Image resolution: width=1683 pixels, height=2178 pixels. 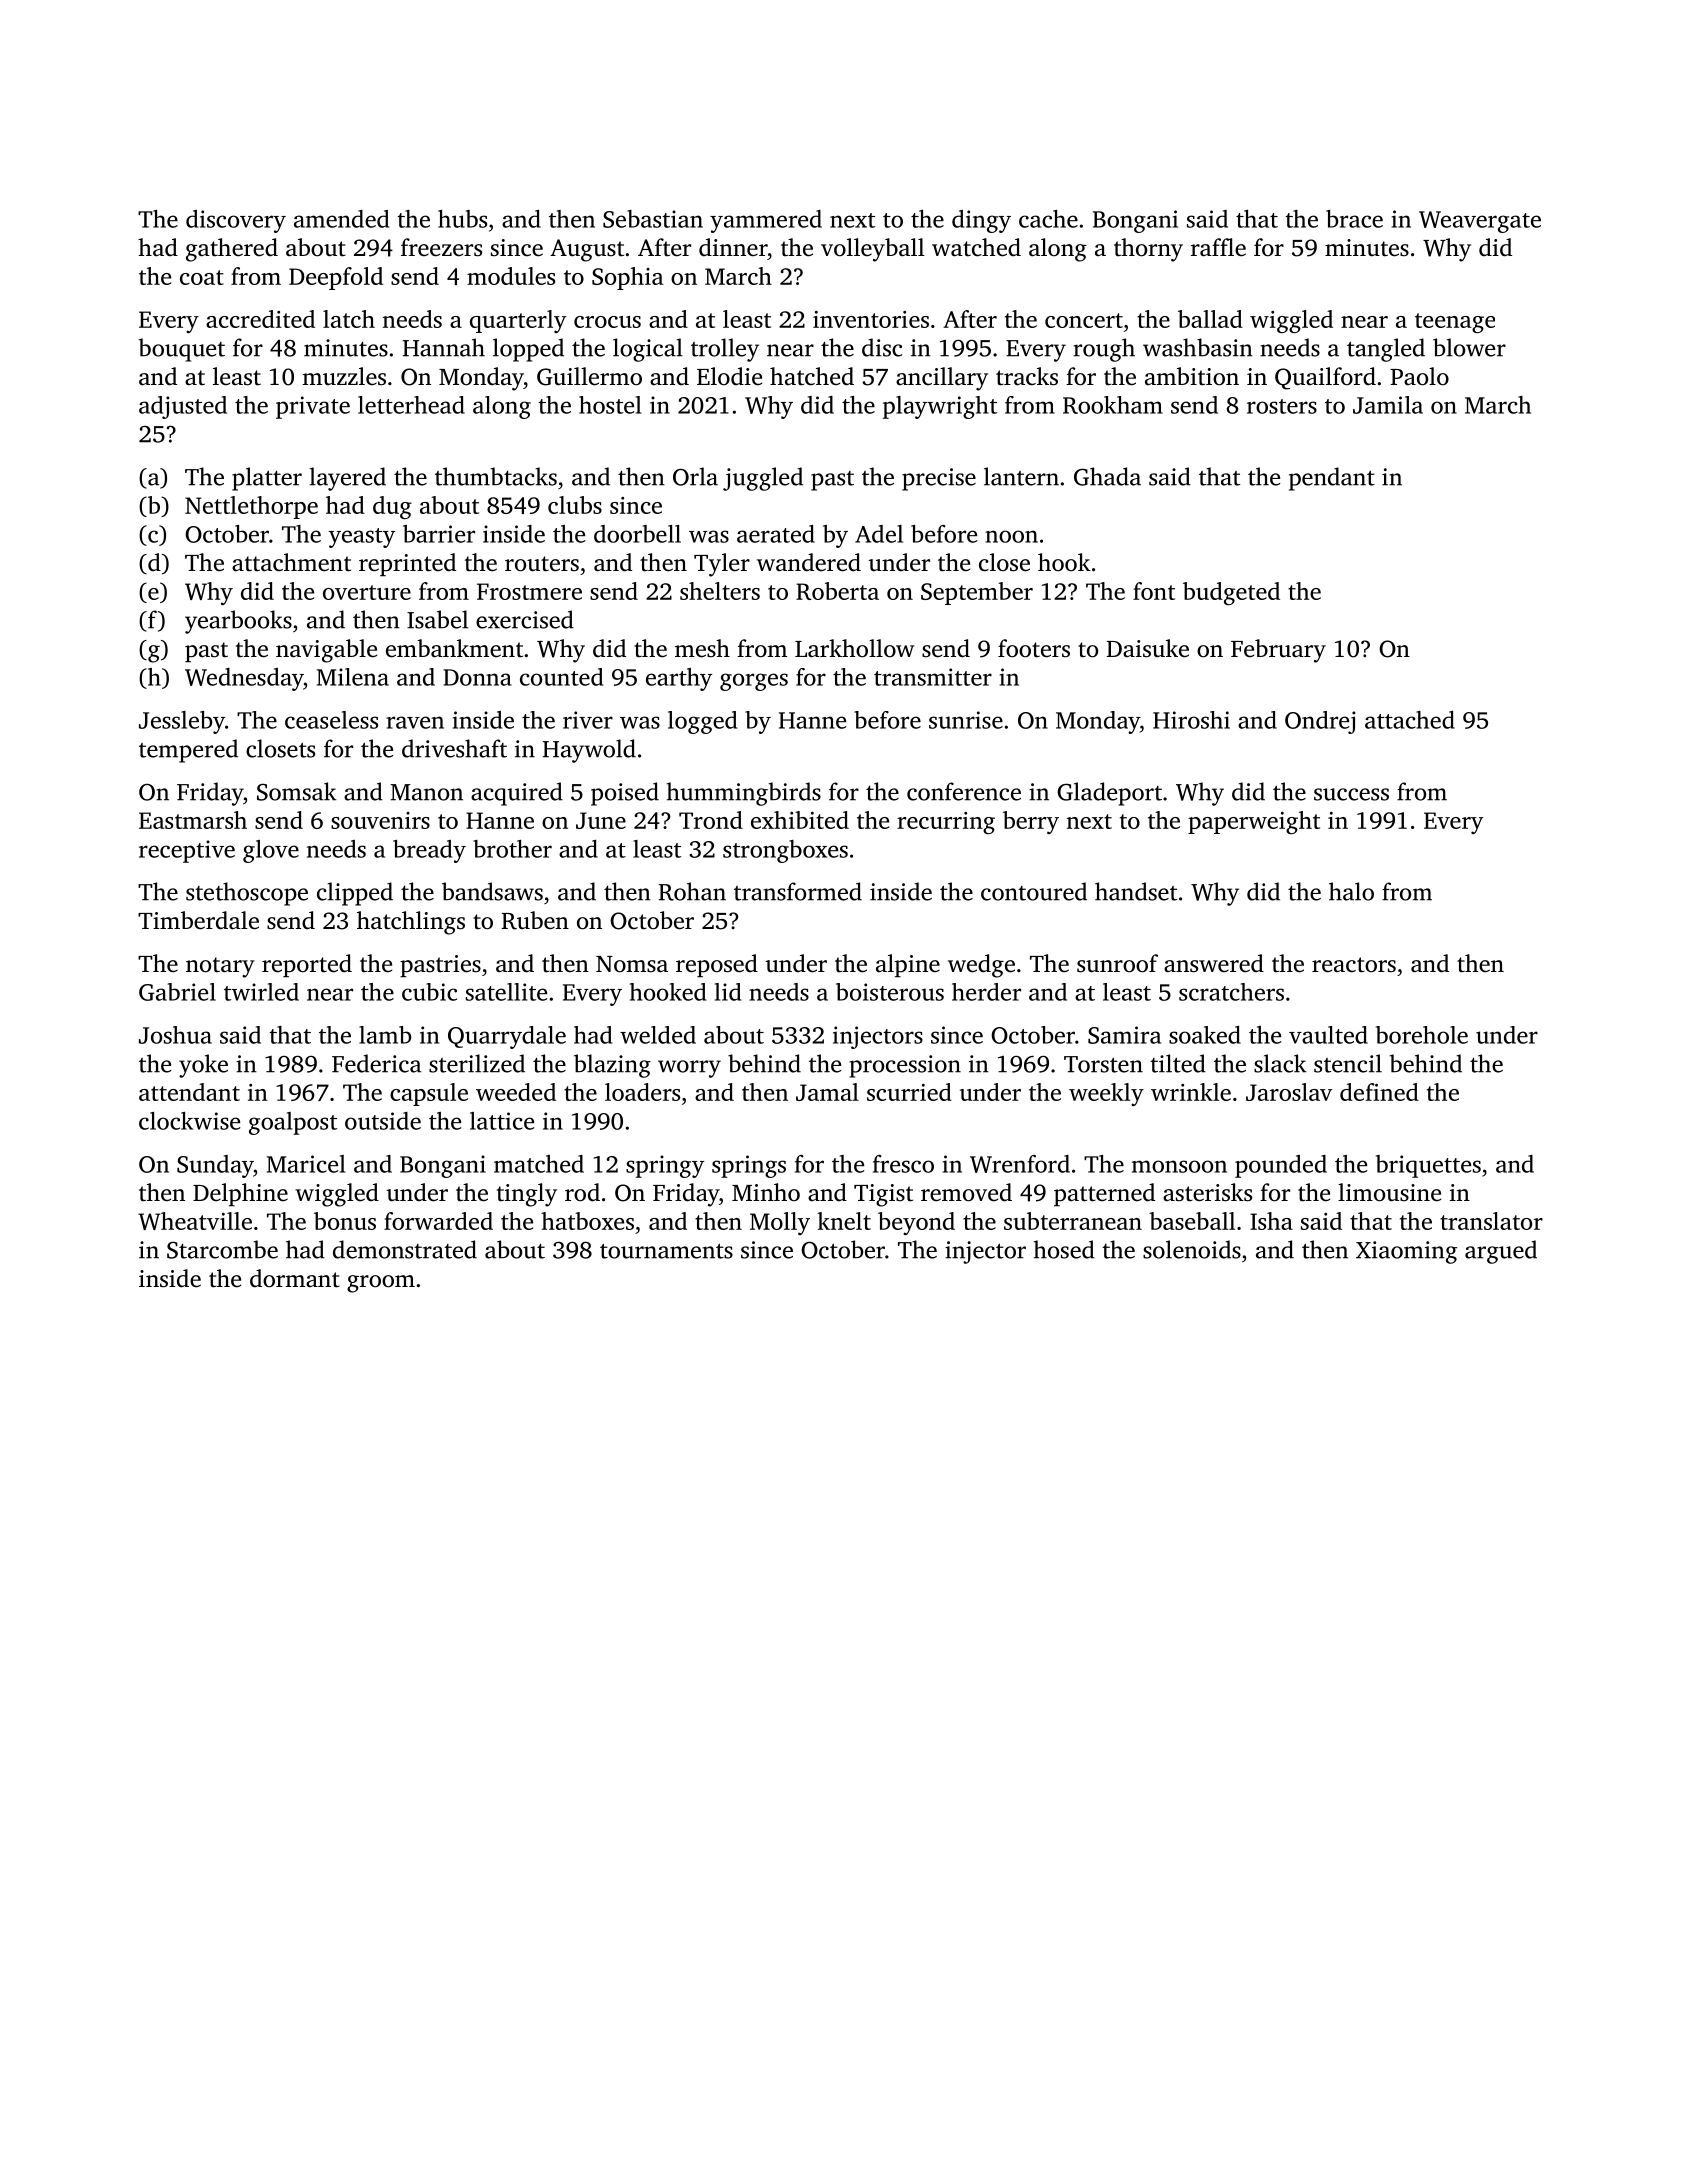 What do you see at coordinates (1280, 1063) in the screenshot?
I see `slack` at bounding box center [1280, 1063].
